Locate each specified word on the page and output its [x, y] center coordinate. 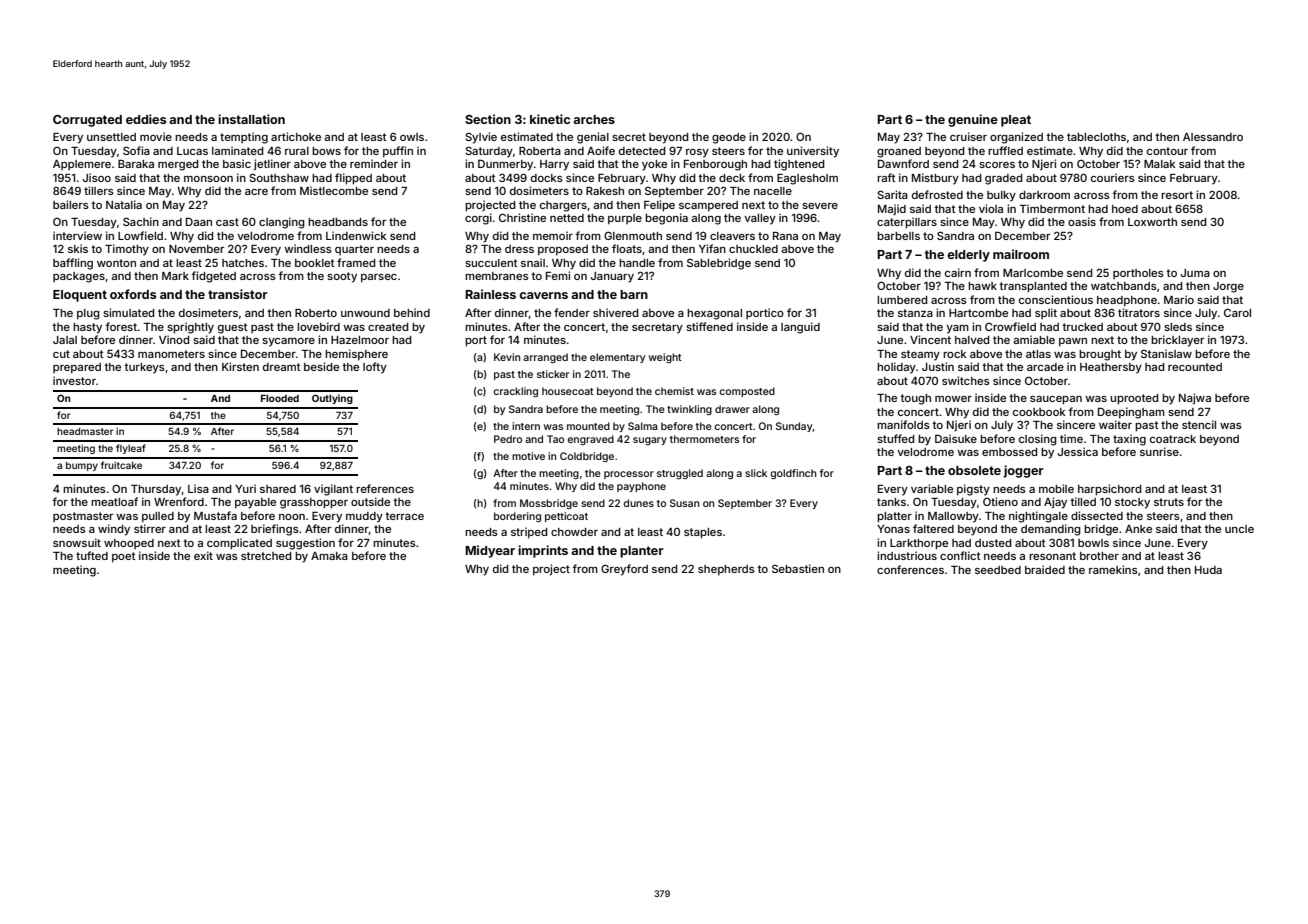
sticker [553, 374]
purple [625, 219]
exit [203, 555]
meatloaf [114, 501]
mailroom [1021, 254]
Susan [685, 503]
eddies [146, 119]
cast [227, 222]
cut [61, 354]
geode [729, 138]
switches [966, 380]
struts [1169, 502]
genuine [973, 120]
